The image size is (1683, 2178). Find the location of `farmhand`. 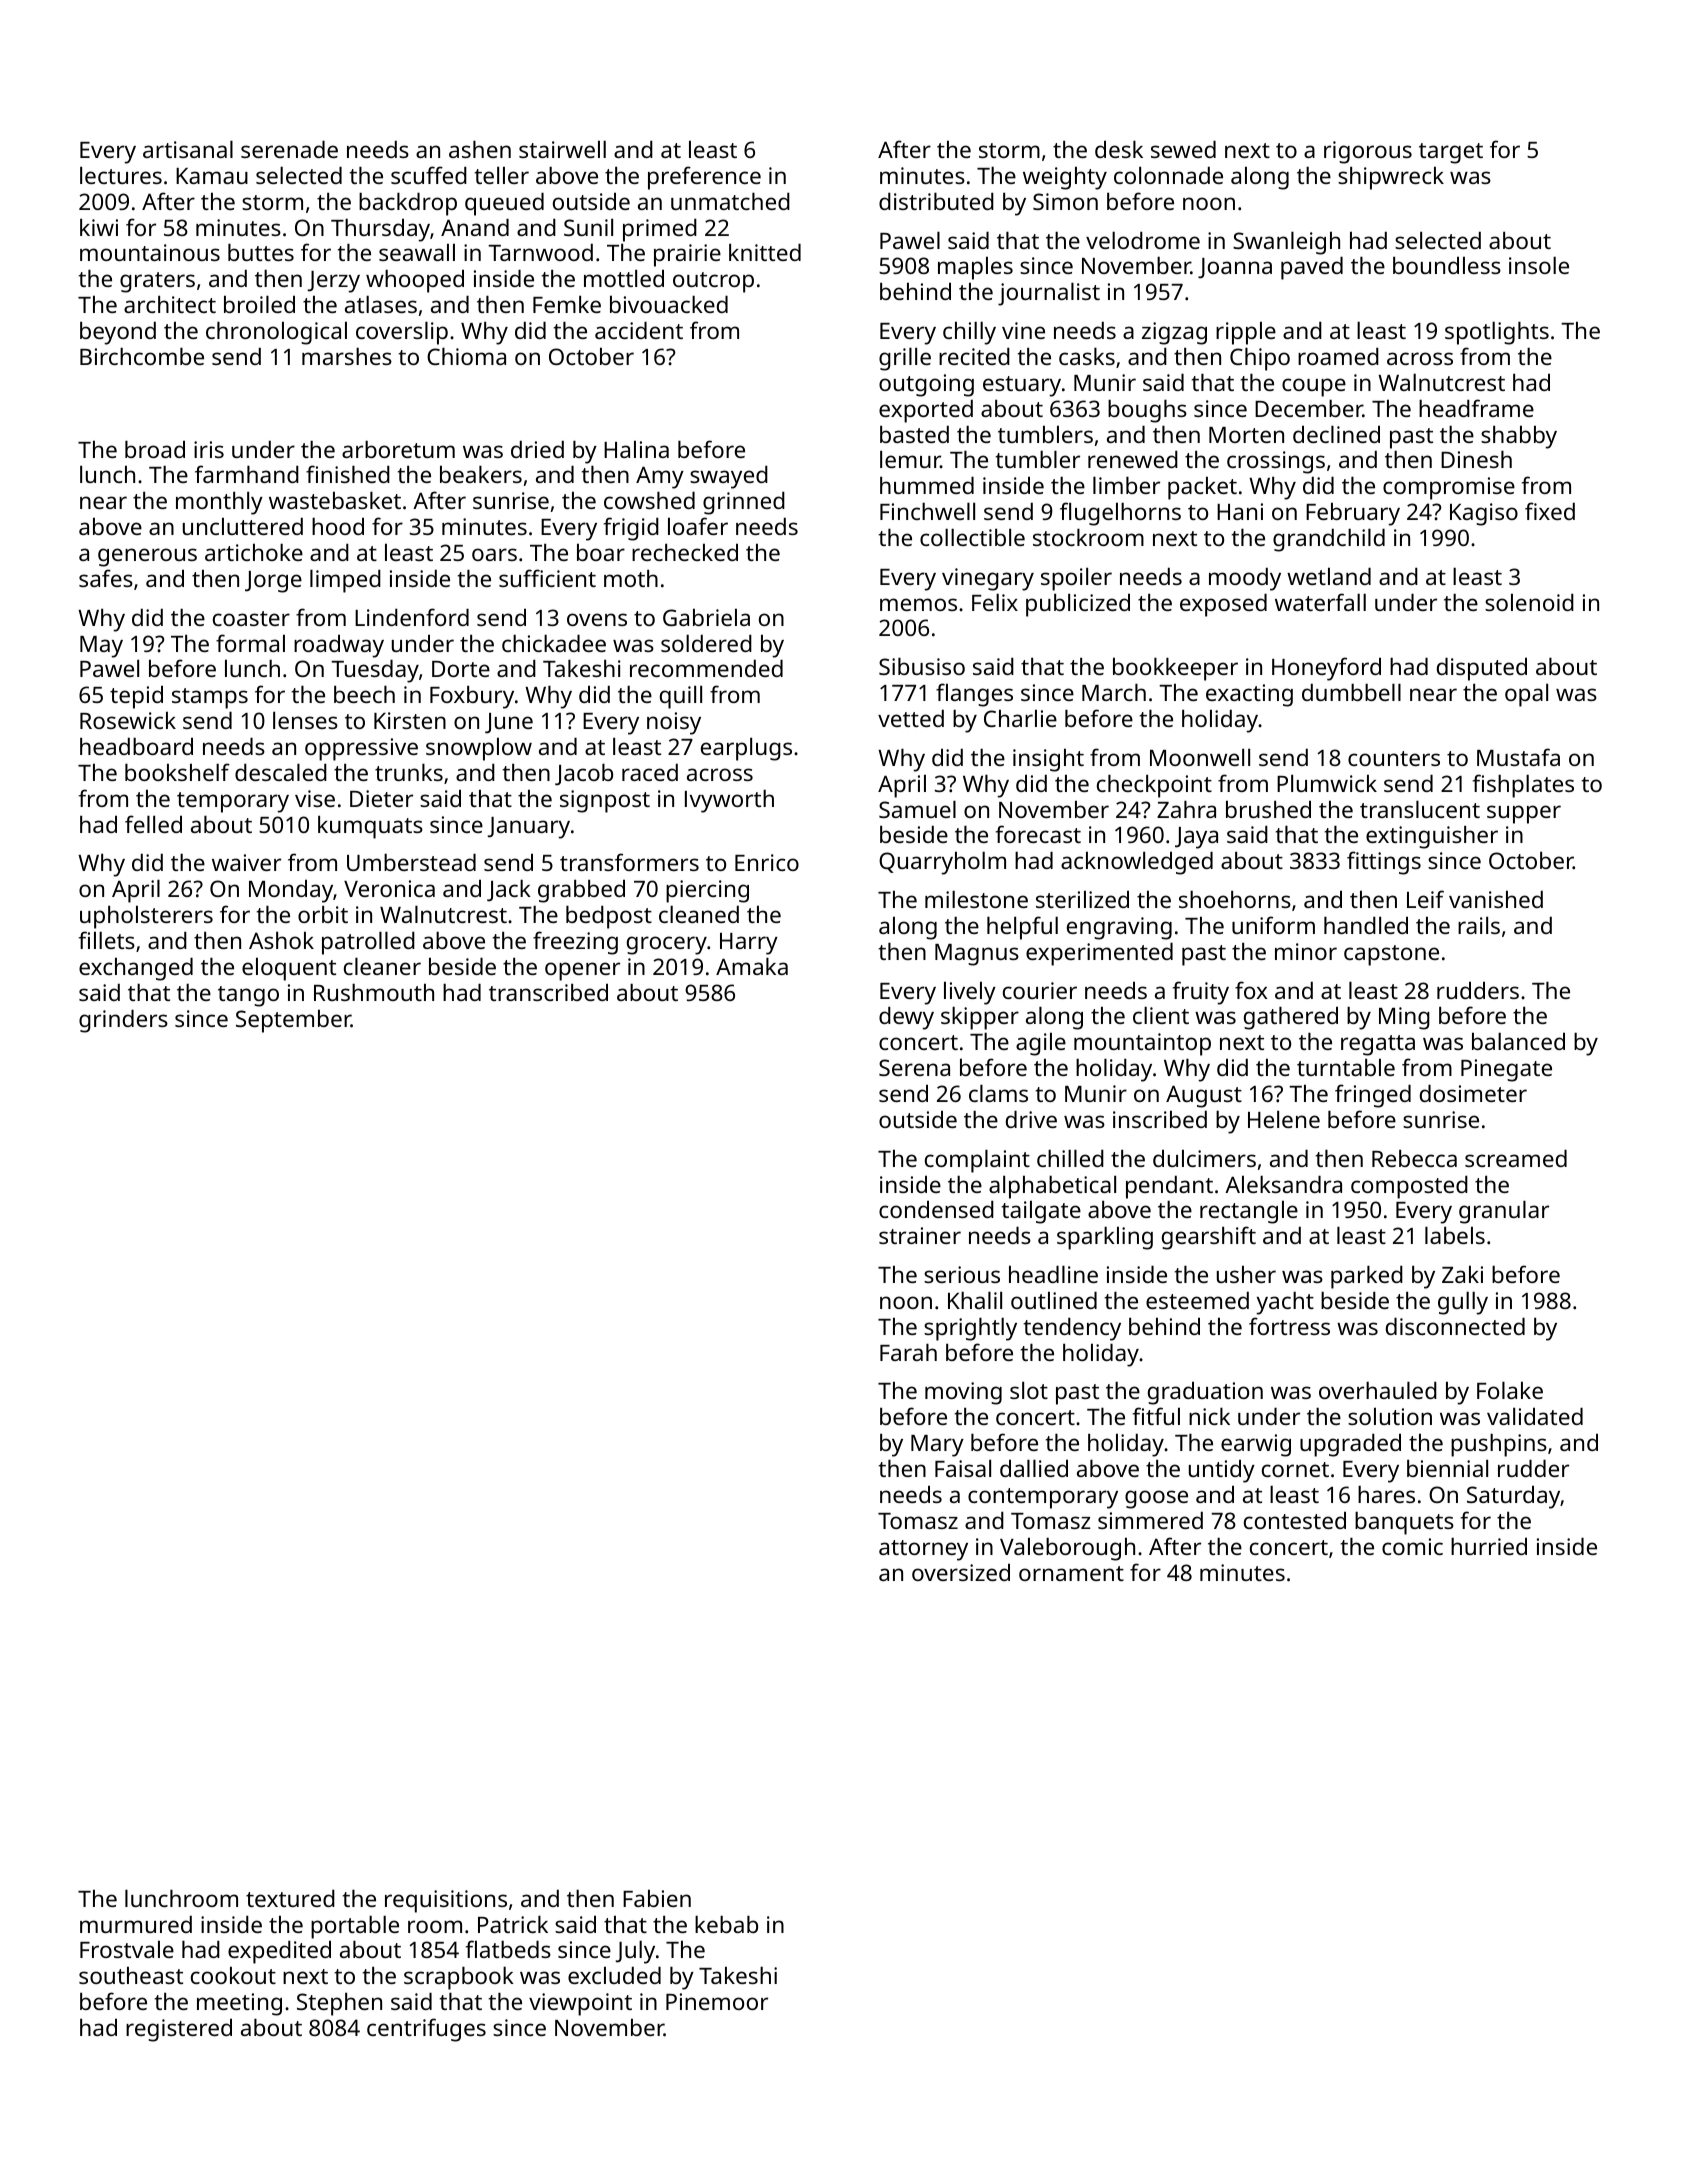

farmhand is located at coordinates (247, 474).
